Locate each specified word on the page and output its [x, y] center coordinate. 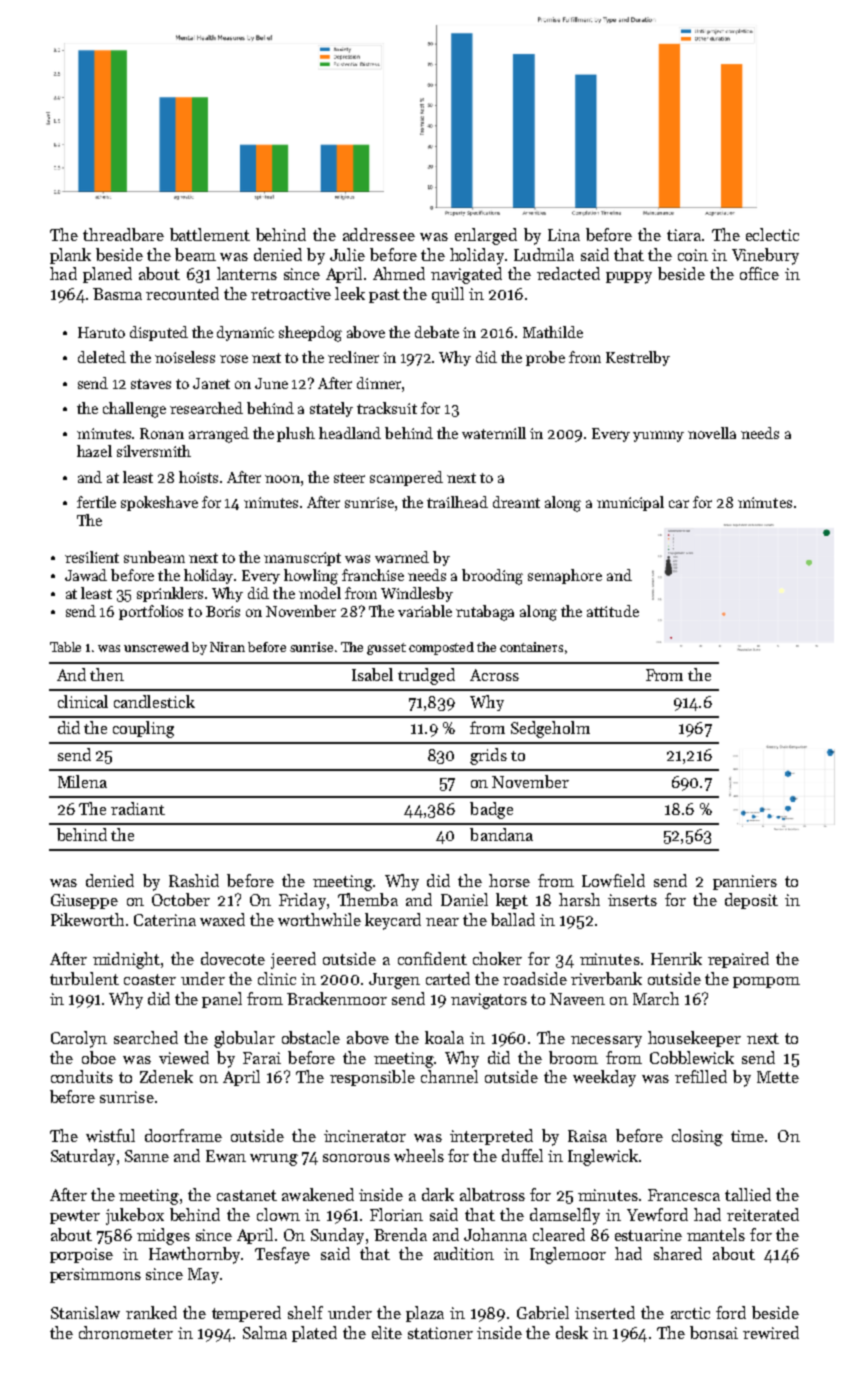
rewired [771, 1332]
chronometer [126, 1332]
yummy [658, 436]
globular [244, 1039]
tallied [748, 1194]
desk [572, 1332]
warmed [402, 557]
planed [107, 275]
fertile [96, 502]
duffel [522, 1155]
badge [491, 810]
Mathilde [553, 332]
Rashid [194, 880]
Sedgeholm [550, 729]
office [759, 273]
